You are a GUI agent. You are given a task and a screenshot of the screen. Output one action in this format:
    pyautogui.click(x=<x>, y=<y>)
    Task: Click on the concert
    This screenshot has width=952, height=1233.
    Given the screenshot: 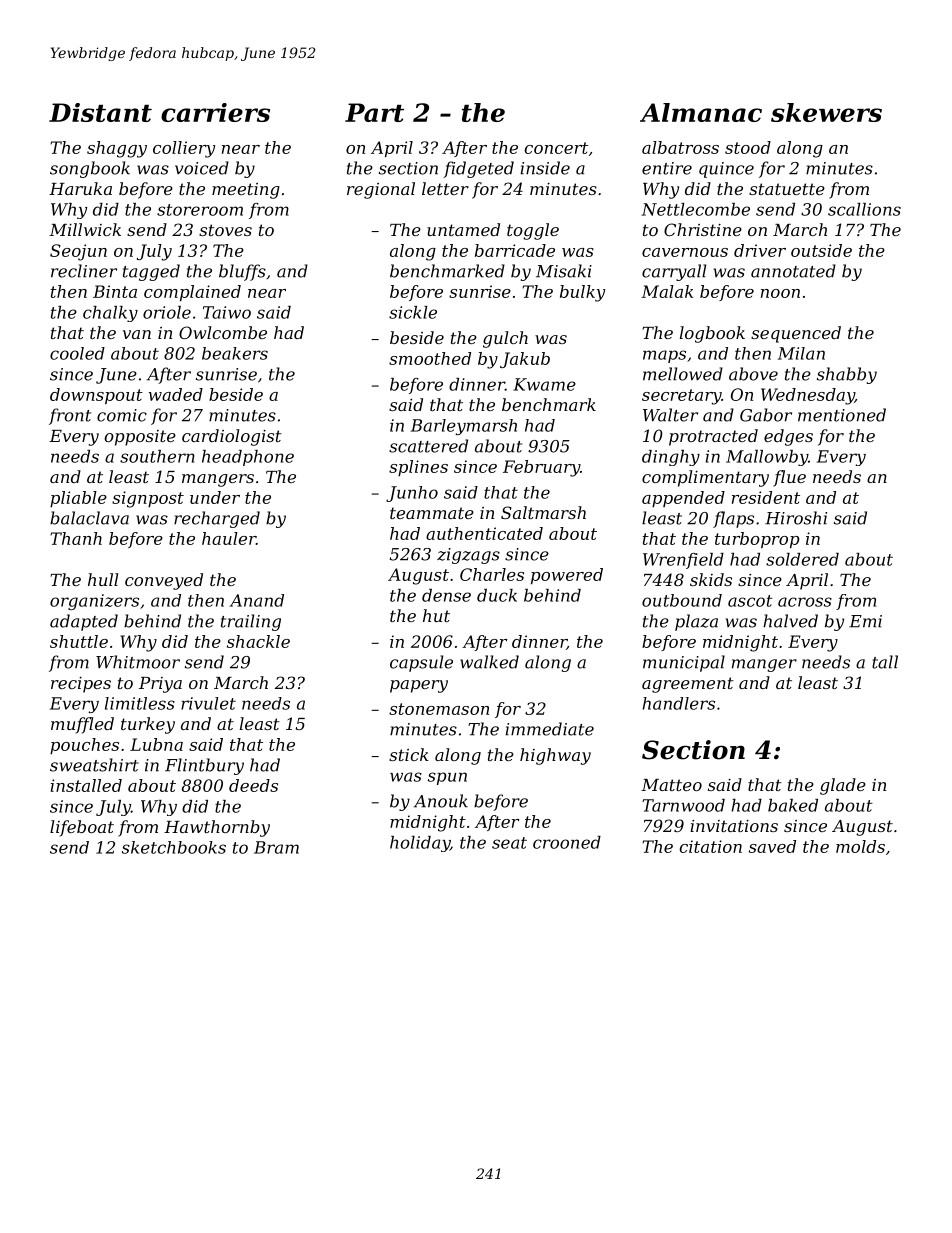 What is the action you would take?
    pyautogui.click(x=556, y=148)
